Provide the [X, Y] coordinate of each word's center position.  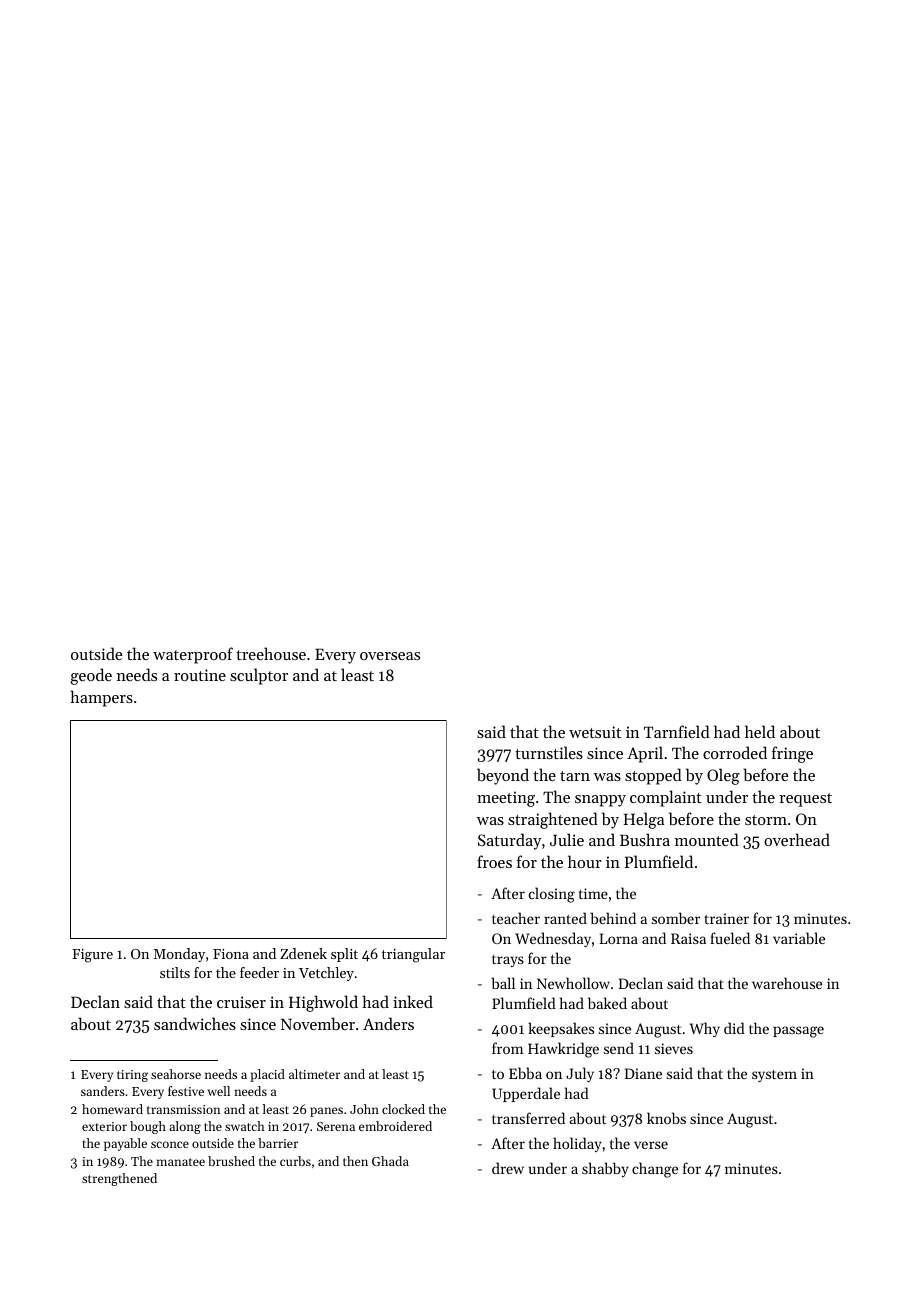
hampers [101, 698]
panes [326, 1112]
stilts [175, 972]
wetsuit [595, 732]
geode [91, 676]
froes [494, 861]
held [760, 731]
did [734, 1028]
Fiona [231, 954]
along [185, 1127]
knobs [666, 1118]
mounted [707, 839]
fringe [792, 754]
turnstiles [549, 752]
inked [413, 1001]
